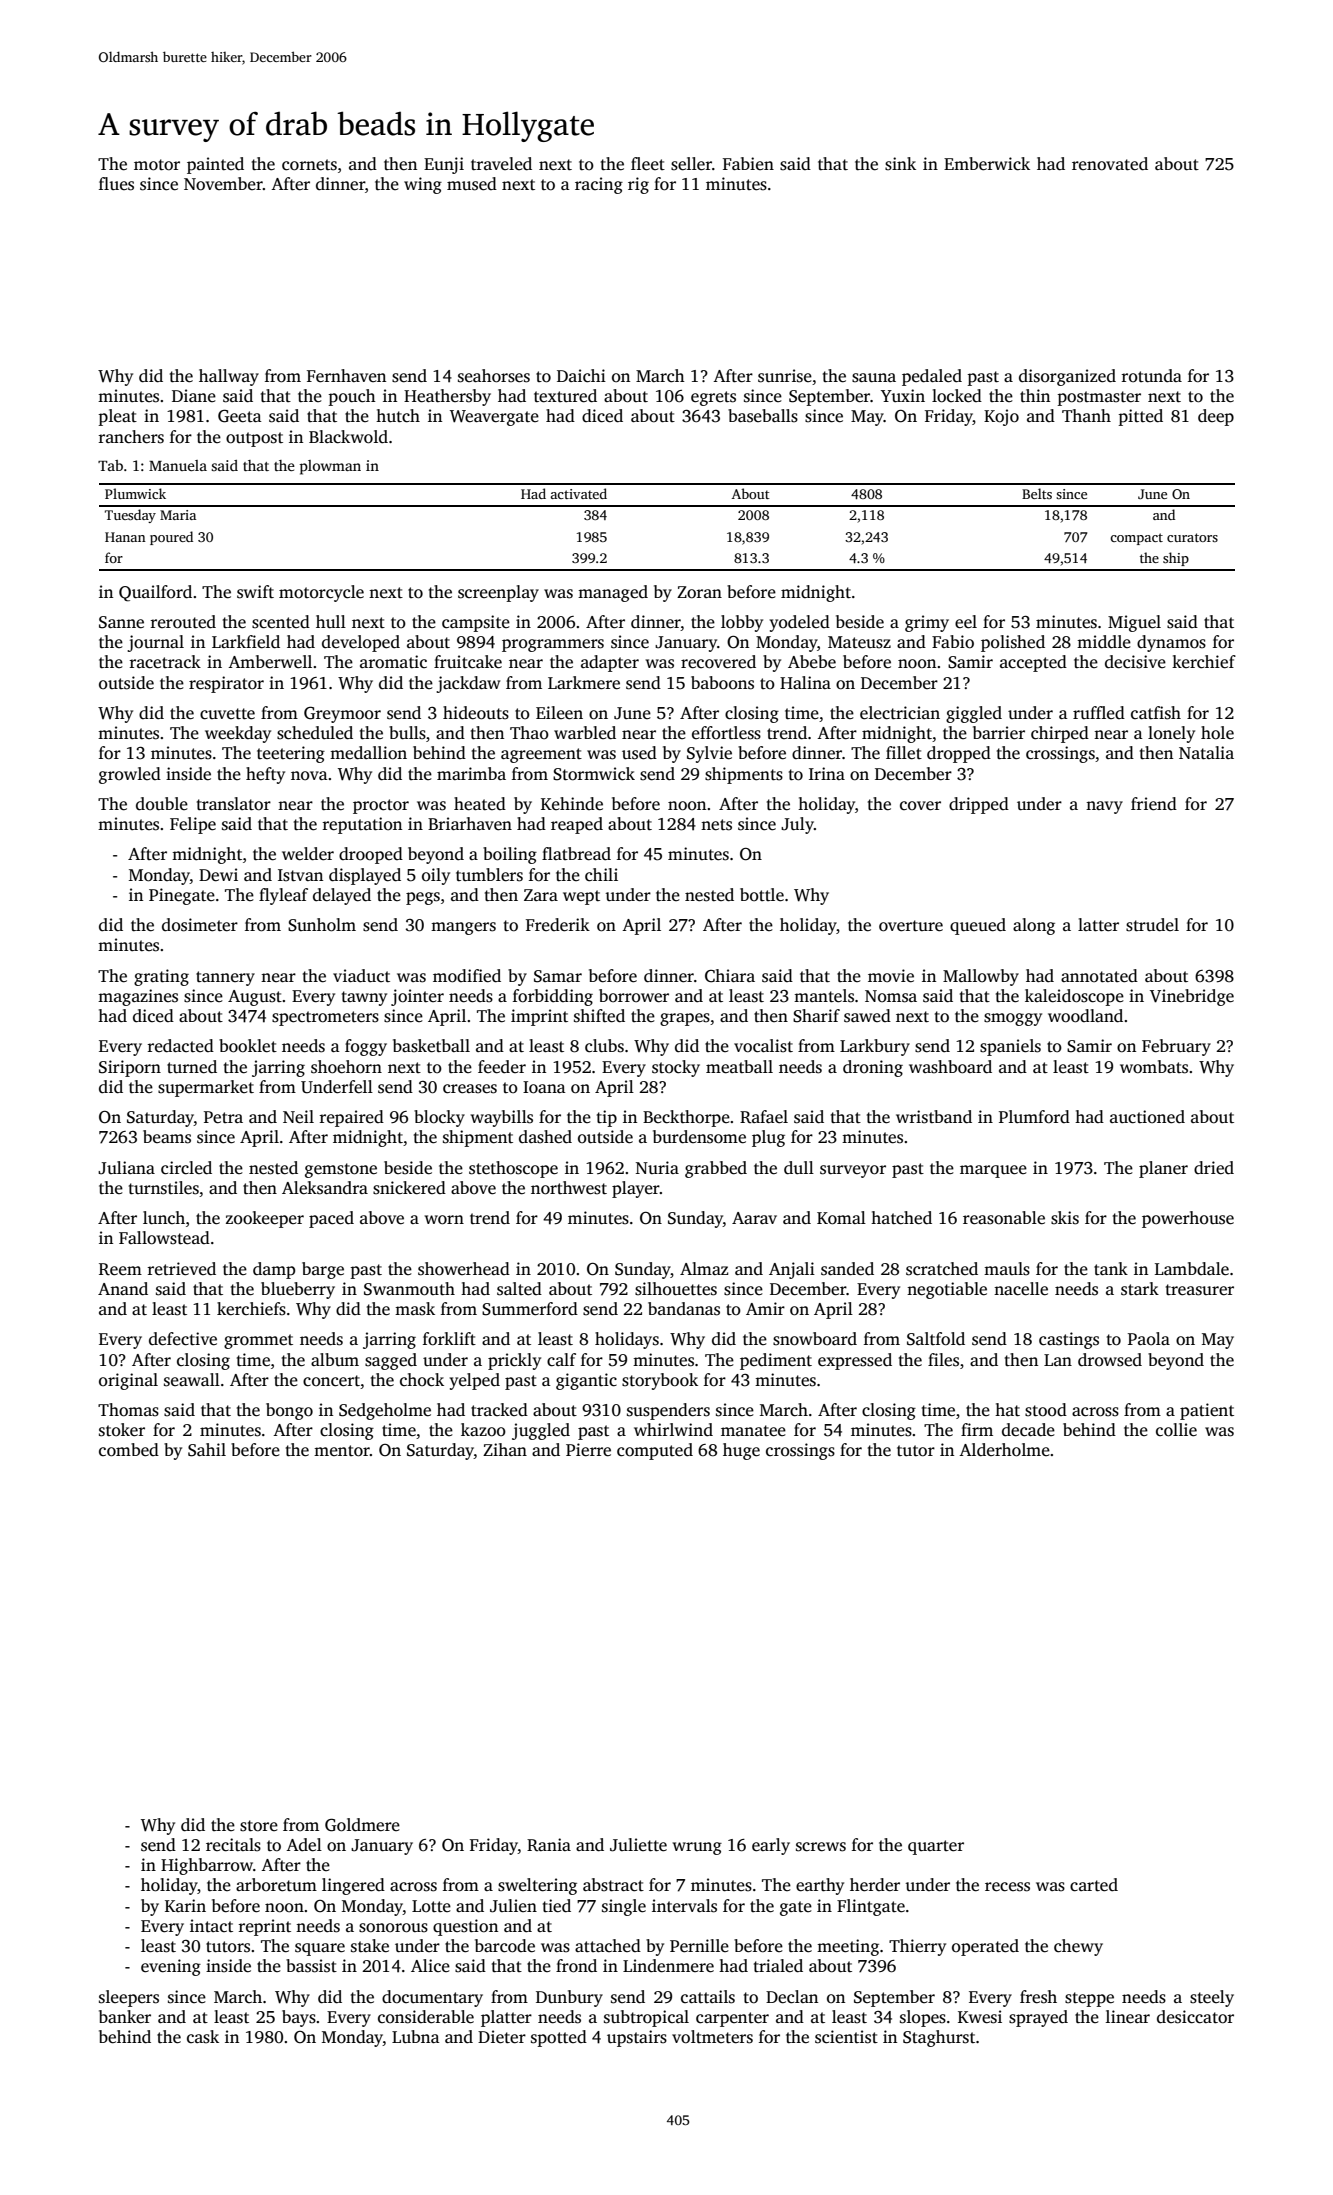 The height and width of the screenshot is (2195, 1333). Describe the element at coordinates (1067, 377) in the screenshot. I see `disorganized` at that location.
